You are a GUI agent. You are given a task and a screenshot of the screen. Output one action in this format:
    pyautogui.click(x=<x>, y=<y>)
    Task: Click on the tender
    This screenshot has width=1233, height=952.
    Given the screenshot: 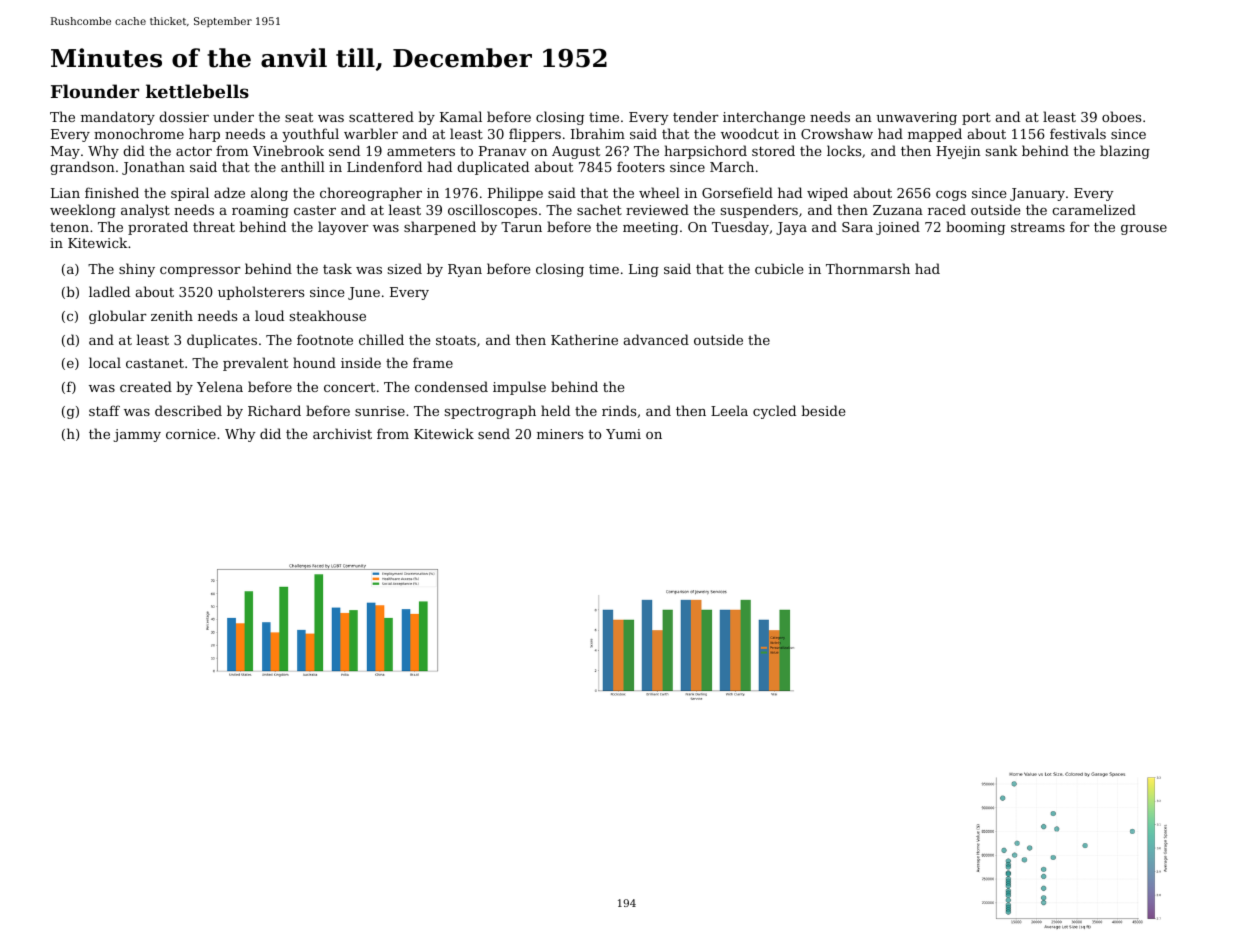 What is the action you would take?
    pyautogui.click(x=696, y=116)
